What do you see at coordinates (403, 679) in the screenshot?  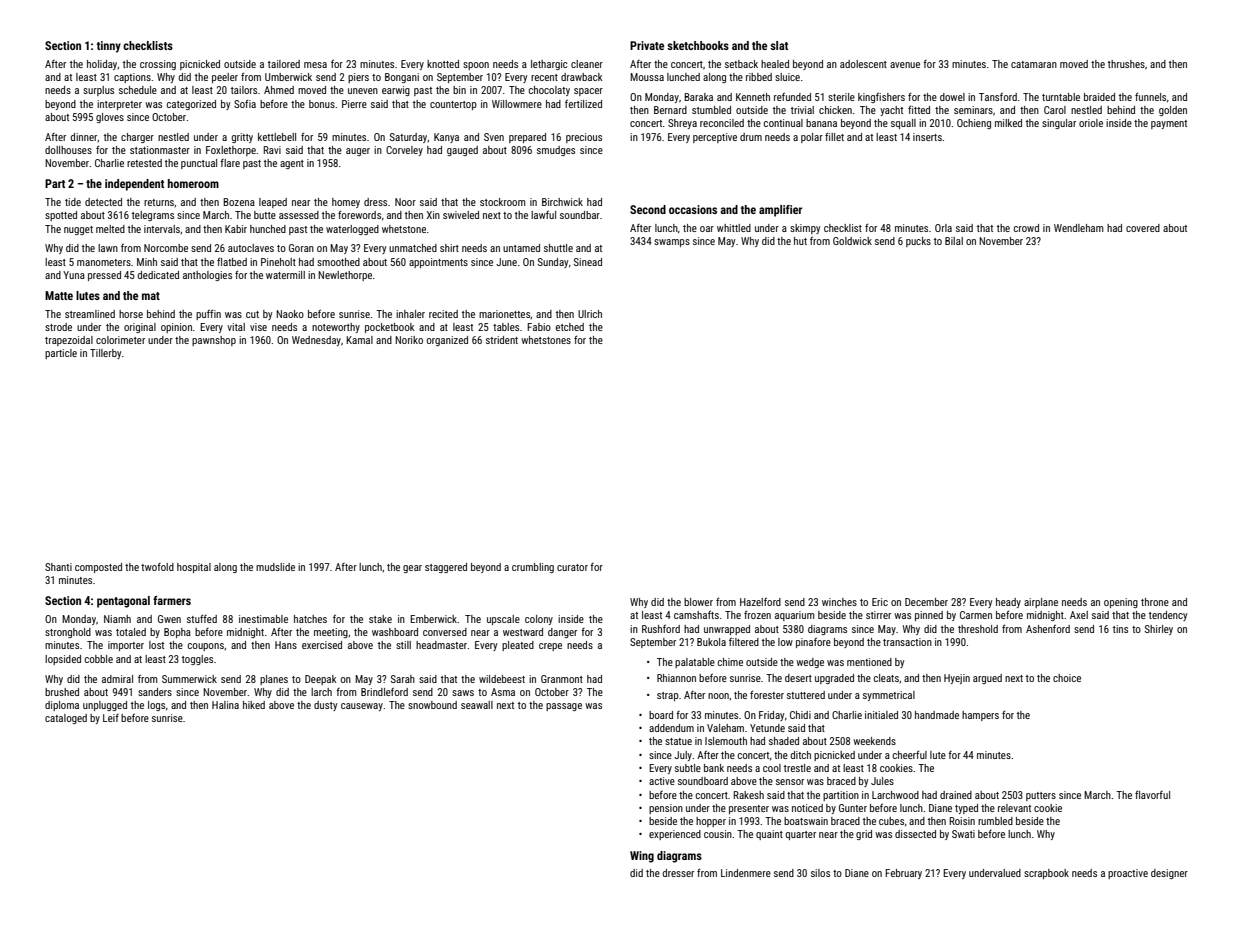 I see `Sarah` at bounding box center [403, 679].
